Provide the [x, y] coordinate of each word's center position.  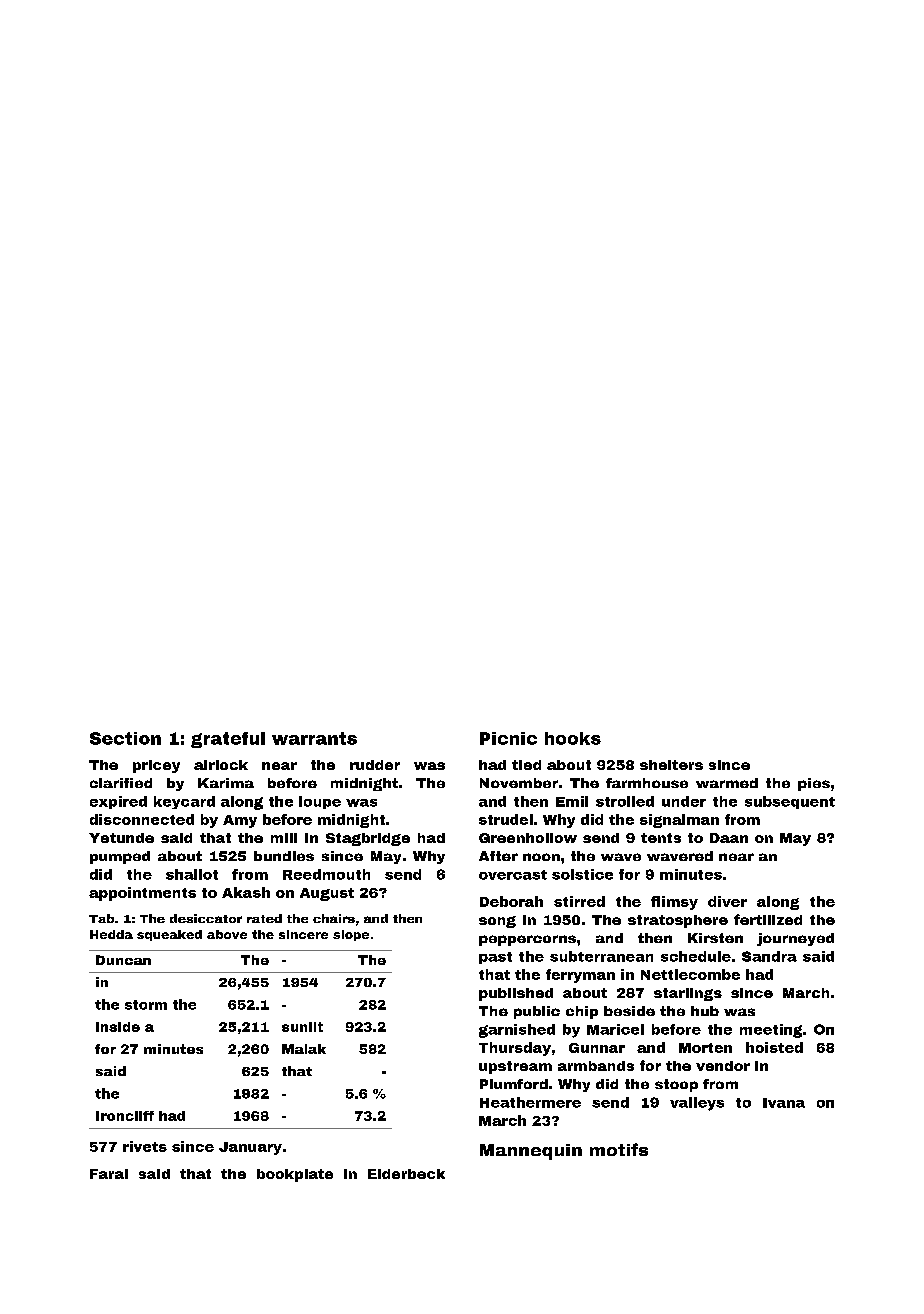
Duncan [123, 960]
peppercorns [527, 940]
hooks [573, 738]
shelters [671, 765]
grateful [228, 740]
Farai [109, 1174]
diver [727, 901]
